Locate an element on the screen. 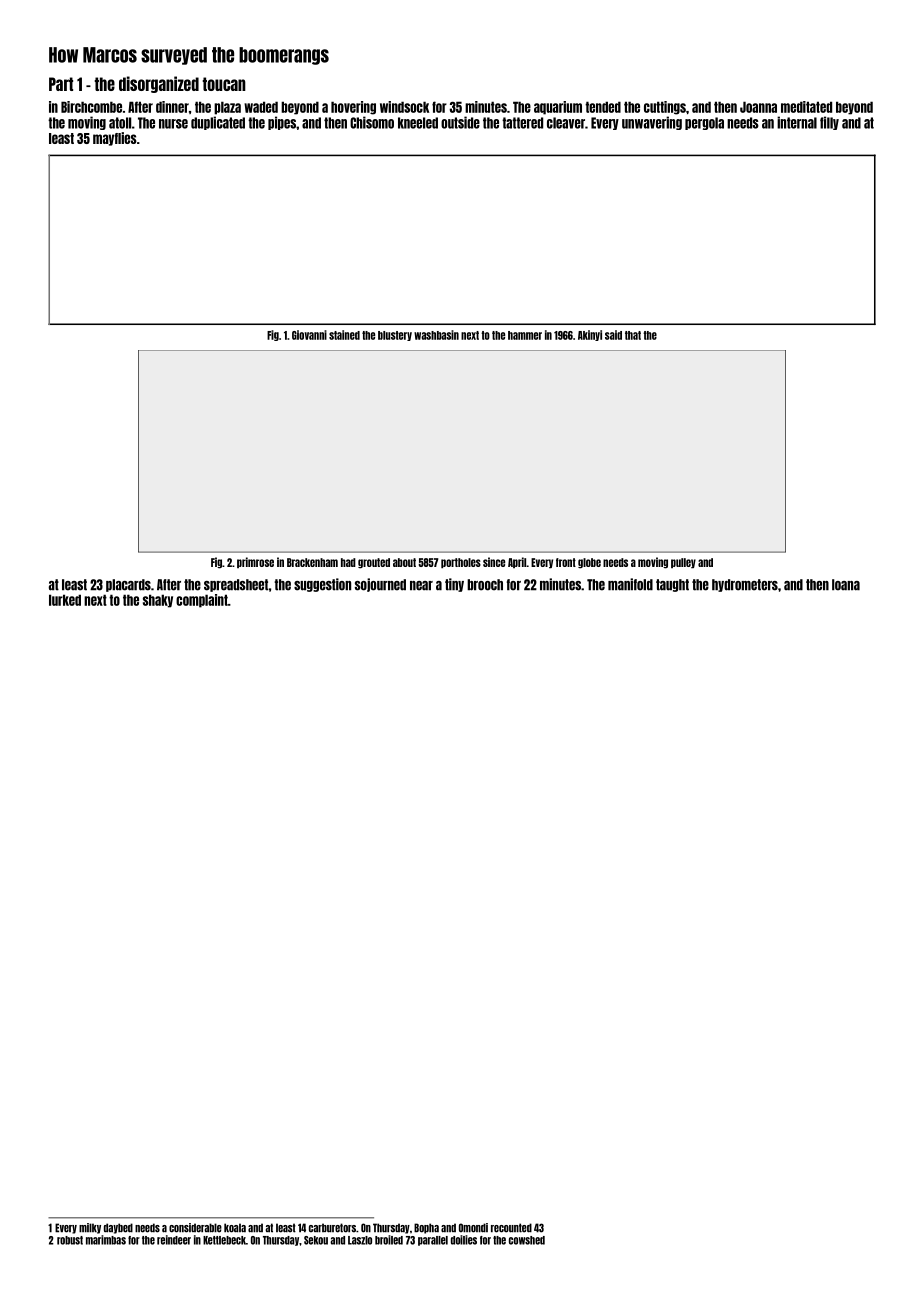 The width and height of the screenshot is (924, 1308). Kettlebeck is located at coordinates (224, 1240).
